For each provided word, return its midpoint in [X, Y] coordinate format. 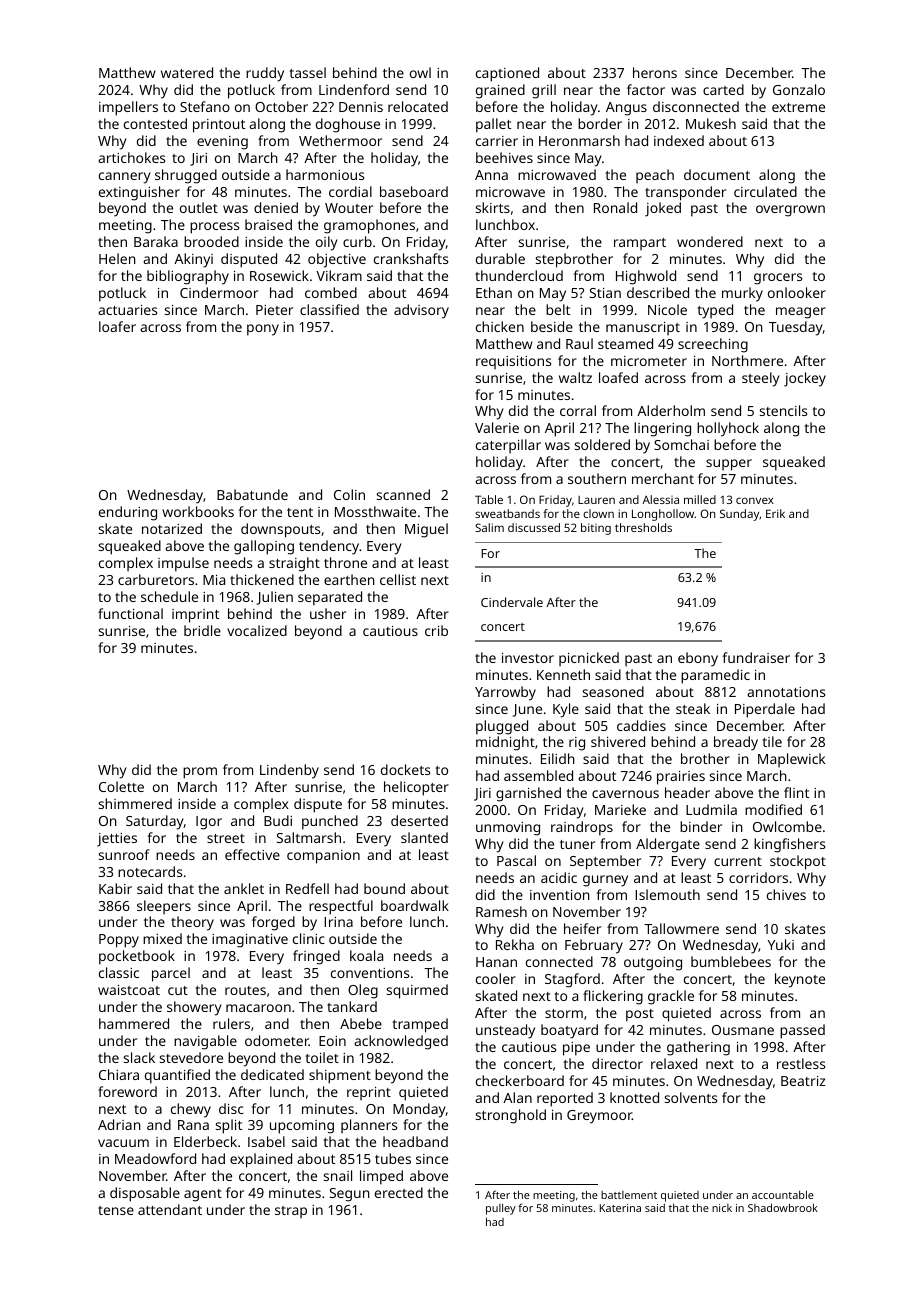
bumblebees [731, 961]
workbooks [198, 511]
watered [187, 72]
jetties [117, 840]
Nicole [667, 309]
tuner [577, 844]
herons [655, 72]
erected [399, 1192]
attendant [170, 1209]
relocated [418, 106]
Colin [349, 494]
